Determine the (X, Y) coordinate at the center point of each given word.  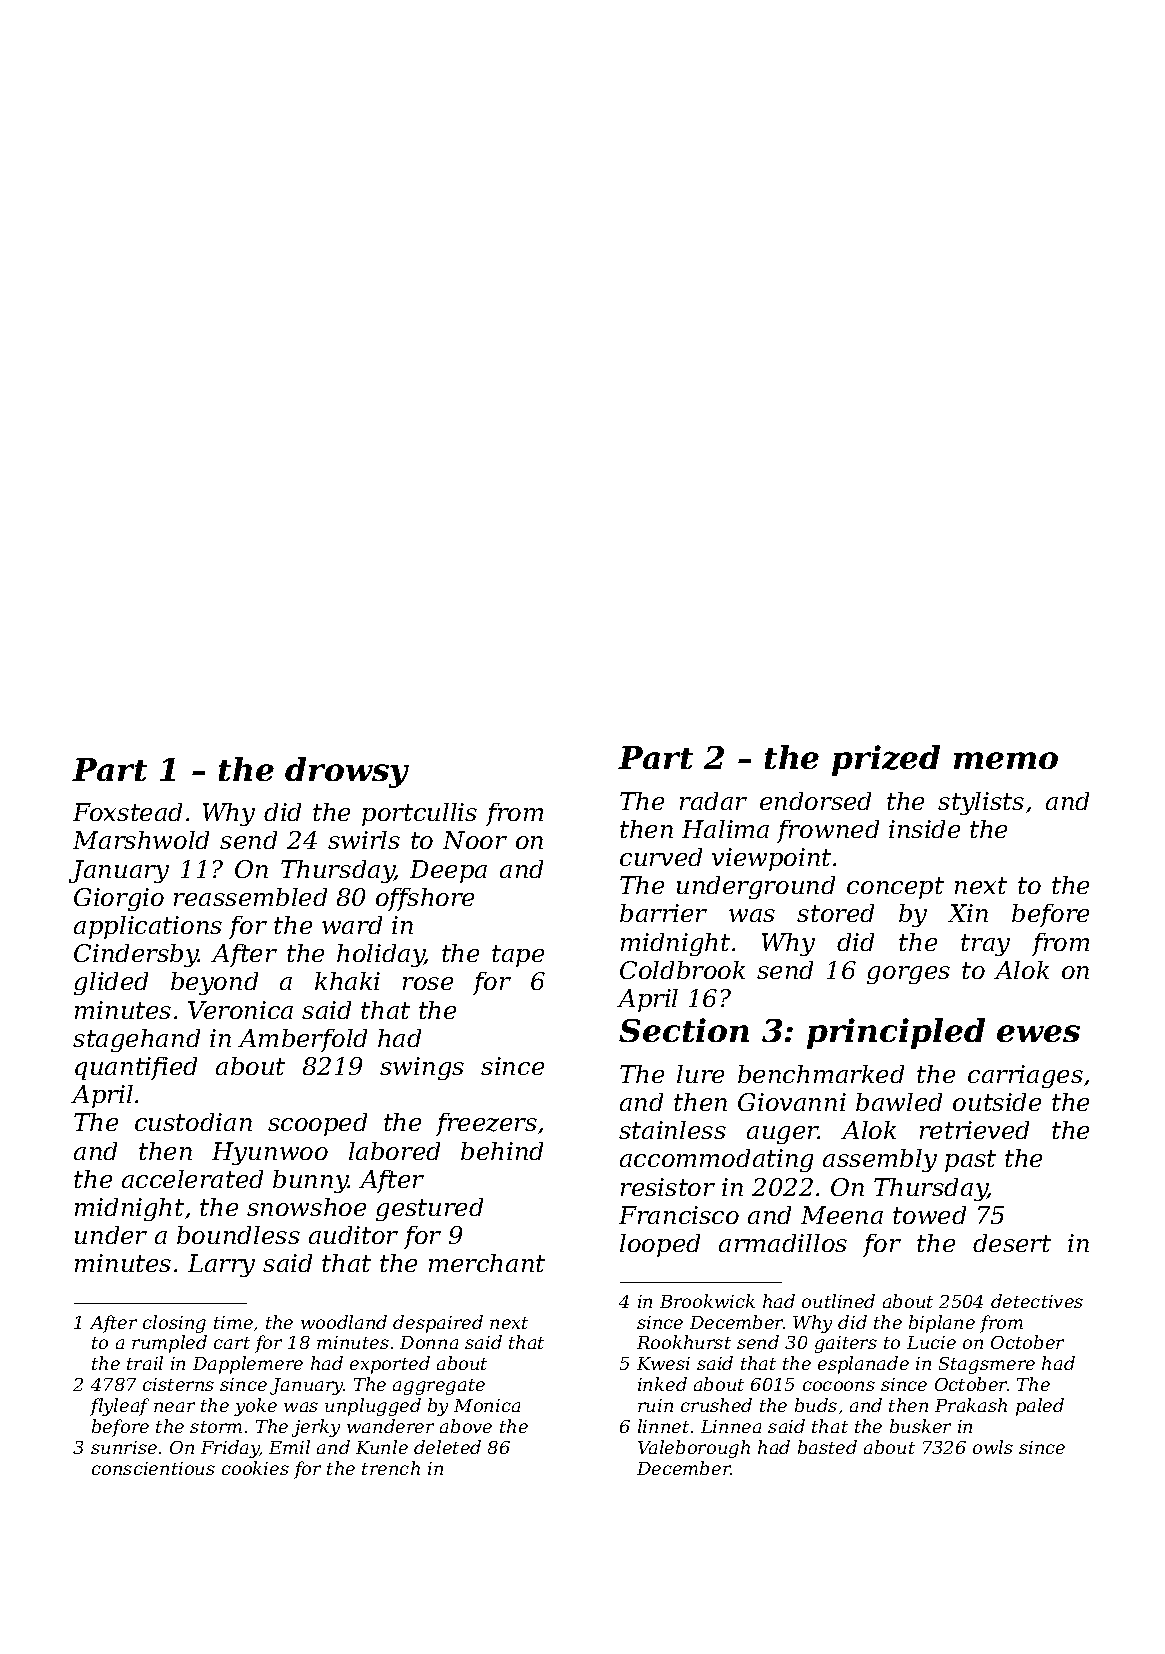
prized (886, 760)
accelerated (192, 1179)
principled (896, 1033)
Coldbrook (682, 970)
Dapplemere (248, 1365)
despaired (438, 1324)
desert (1012, 1243)
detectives (1037, 1301)
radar (713, 801)
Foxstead (127, 812)
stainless (672, 1130)
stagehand (136, 1040)
